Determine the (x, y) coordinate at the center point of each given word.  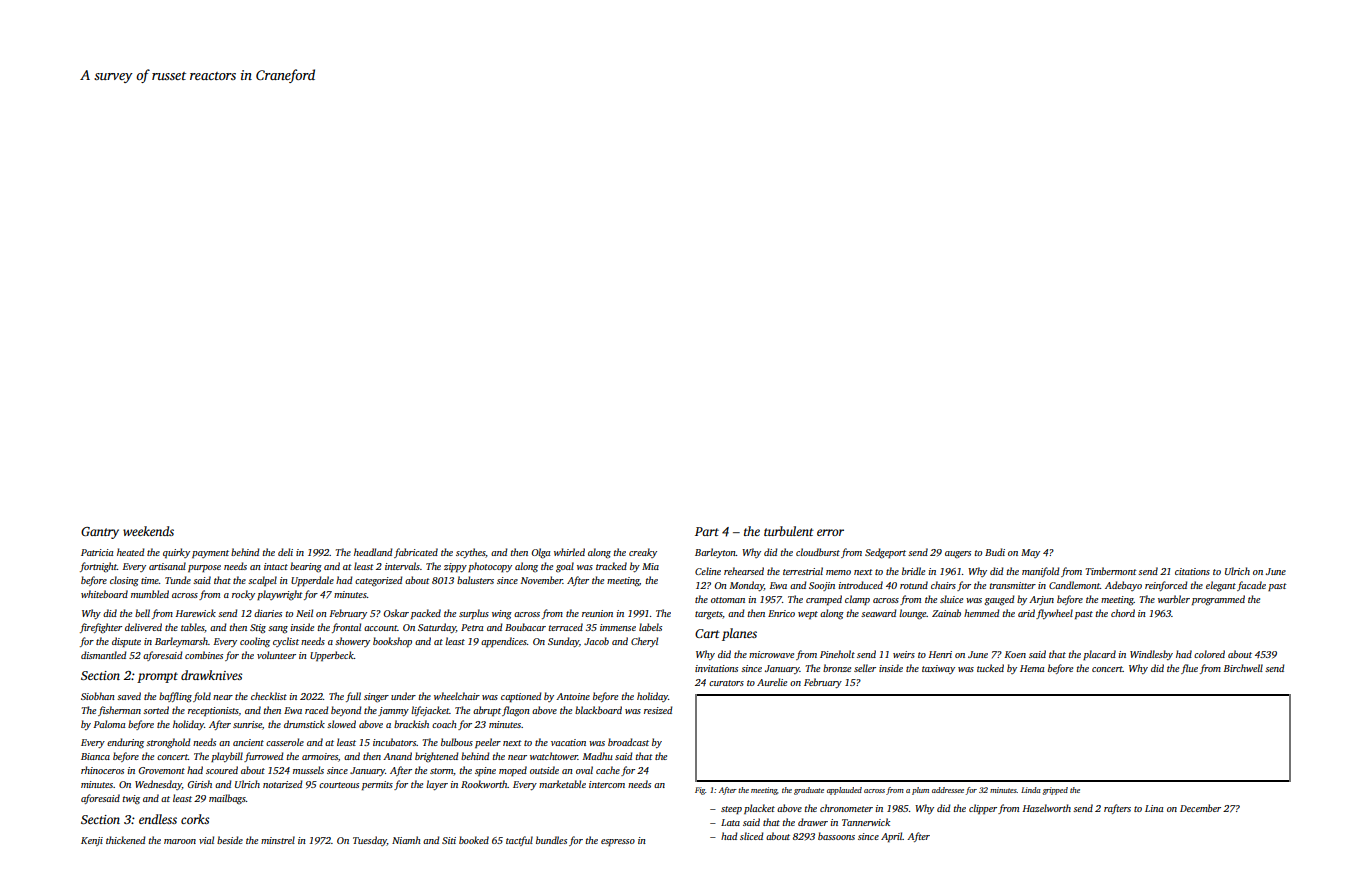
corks (195, 819)
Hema (1032, 668)
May (1030, 553)
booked (474, 840)
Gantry (100, 533)
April (892, 837)
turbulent (789, 531)
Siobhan (98, 696)
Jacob (596, 641)
